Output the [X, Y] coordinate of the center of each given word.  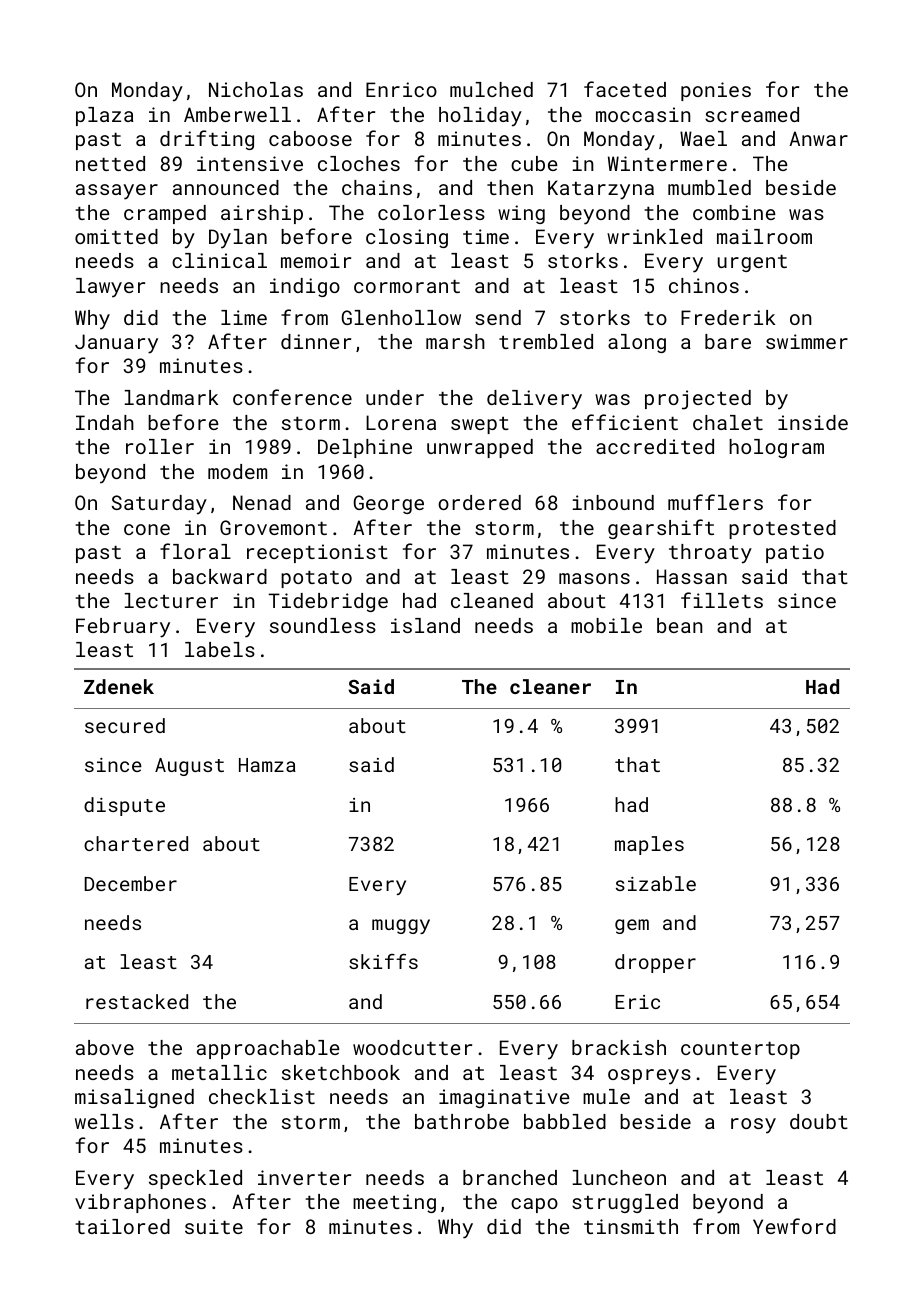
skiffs [383, 961]
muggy [401, 926]
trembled [546, 341]
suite [214, 1226]
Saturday [159, 505]
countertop [740, 1050]
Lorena [401, 422]
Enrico [401, 89]
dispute [124, 806]
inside [813, 422]
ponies [716, 91]
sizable [656, 883]
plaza [105, 116]
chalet [728, 422]
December [131, 883]
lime [244, 317]
